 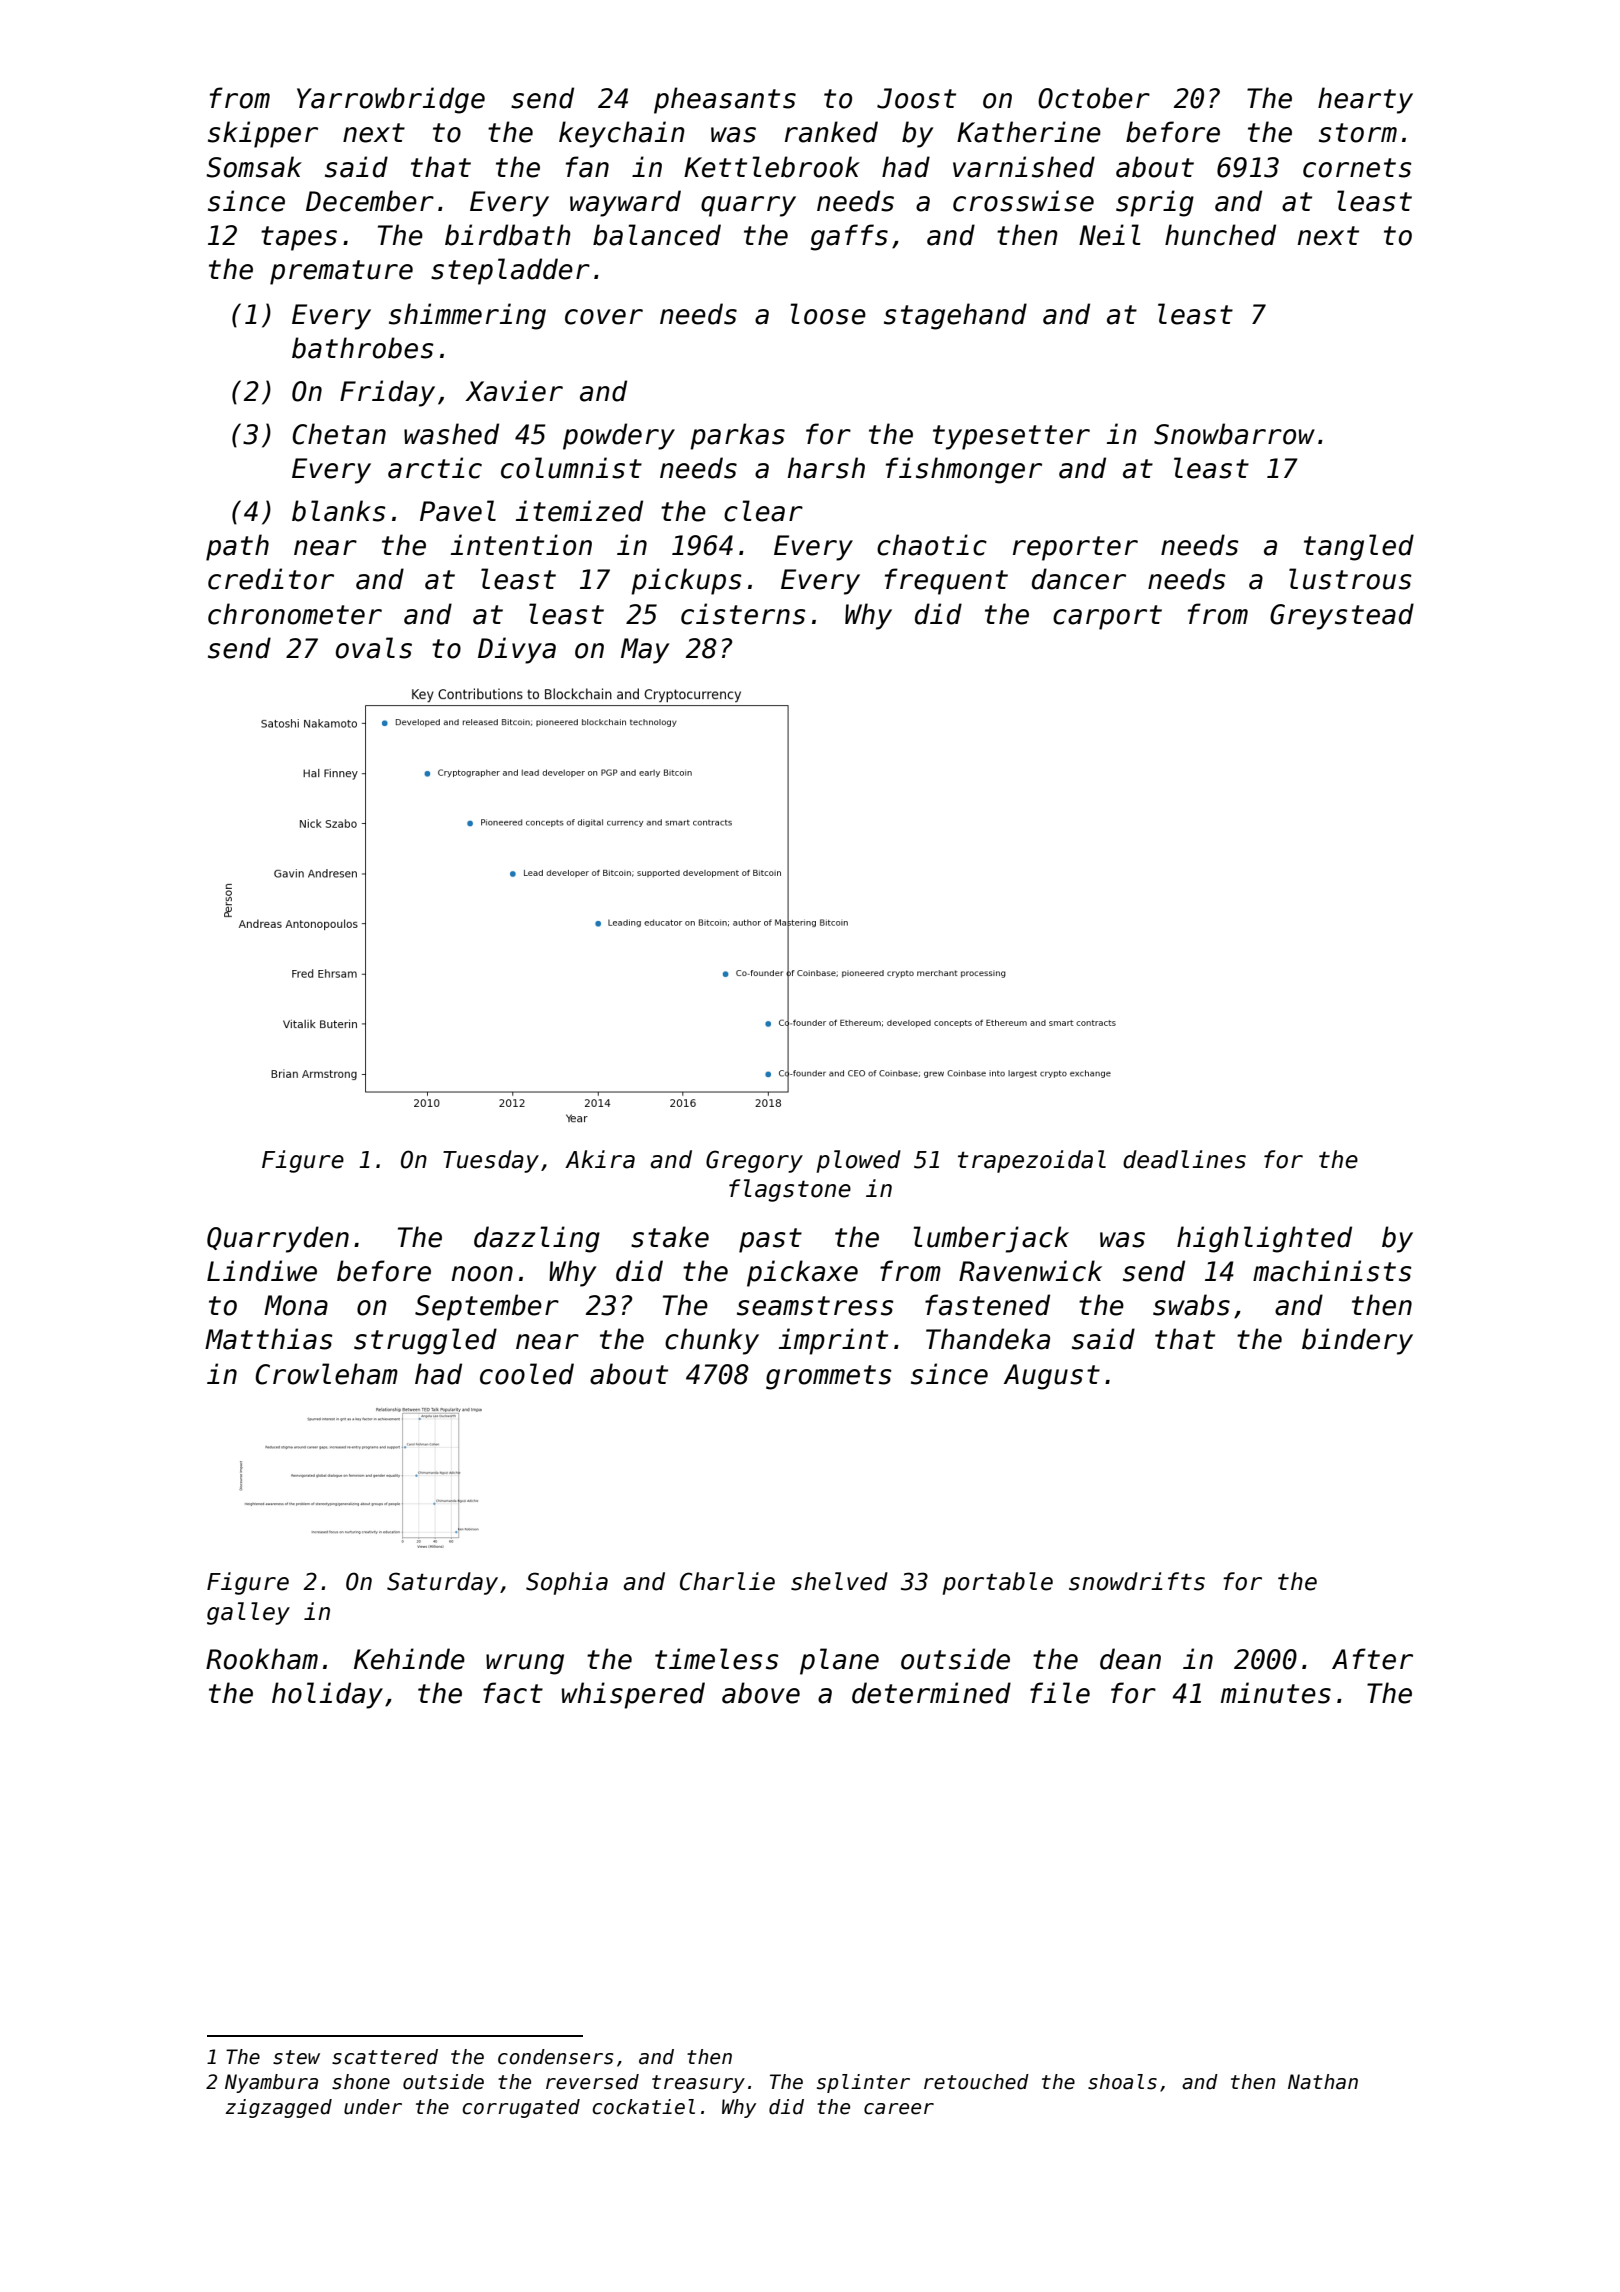 I want to click on past, so click(x=770, y=1240).
